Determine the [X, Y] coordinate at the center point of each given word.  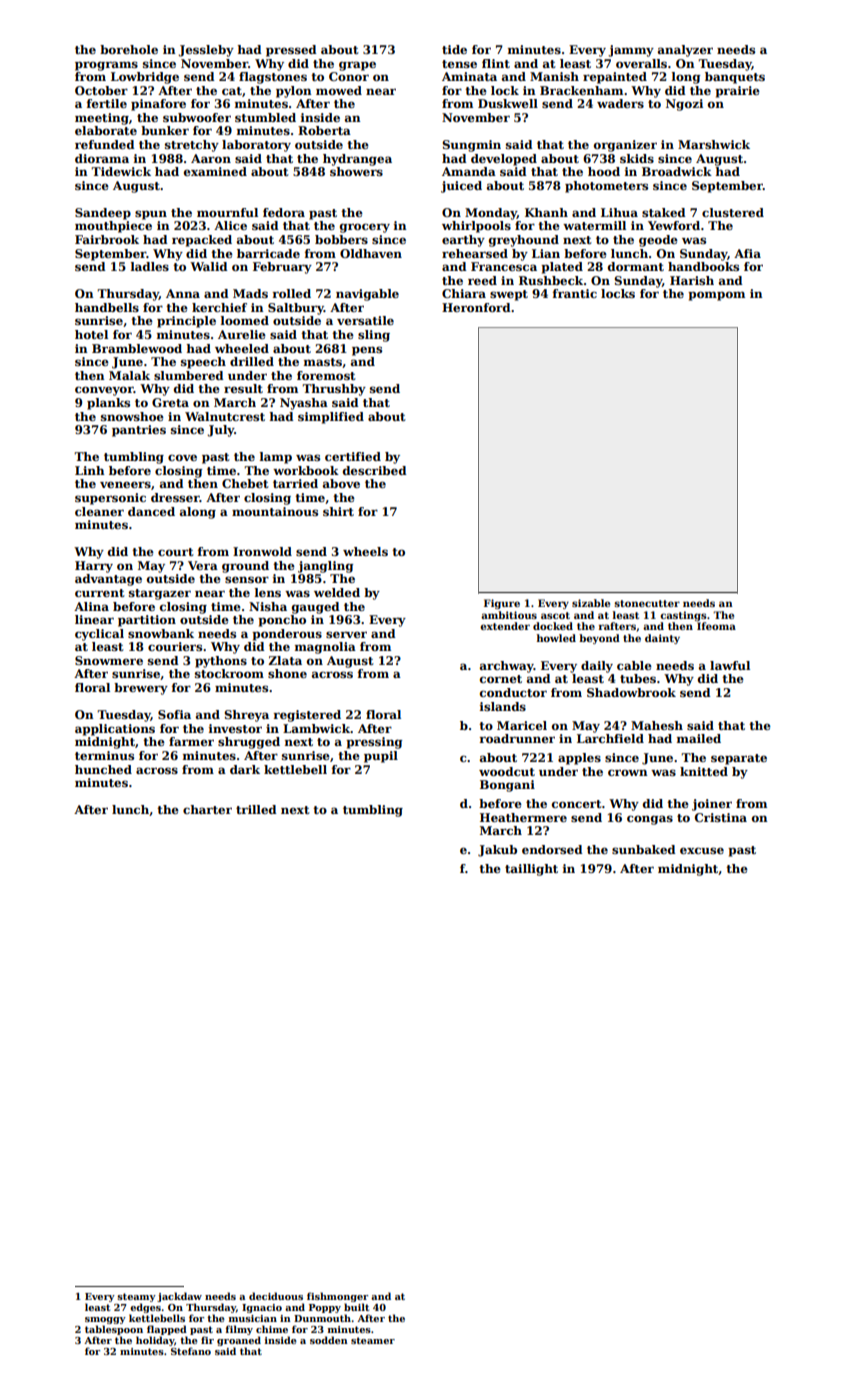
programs [106, 66]
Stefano [191, 1351]
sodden [329, 1340]
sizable [591, 603]
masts [323, 362]
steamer [373, 1340]
